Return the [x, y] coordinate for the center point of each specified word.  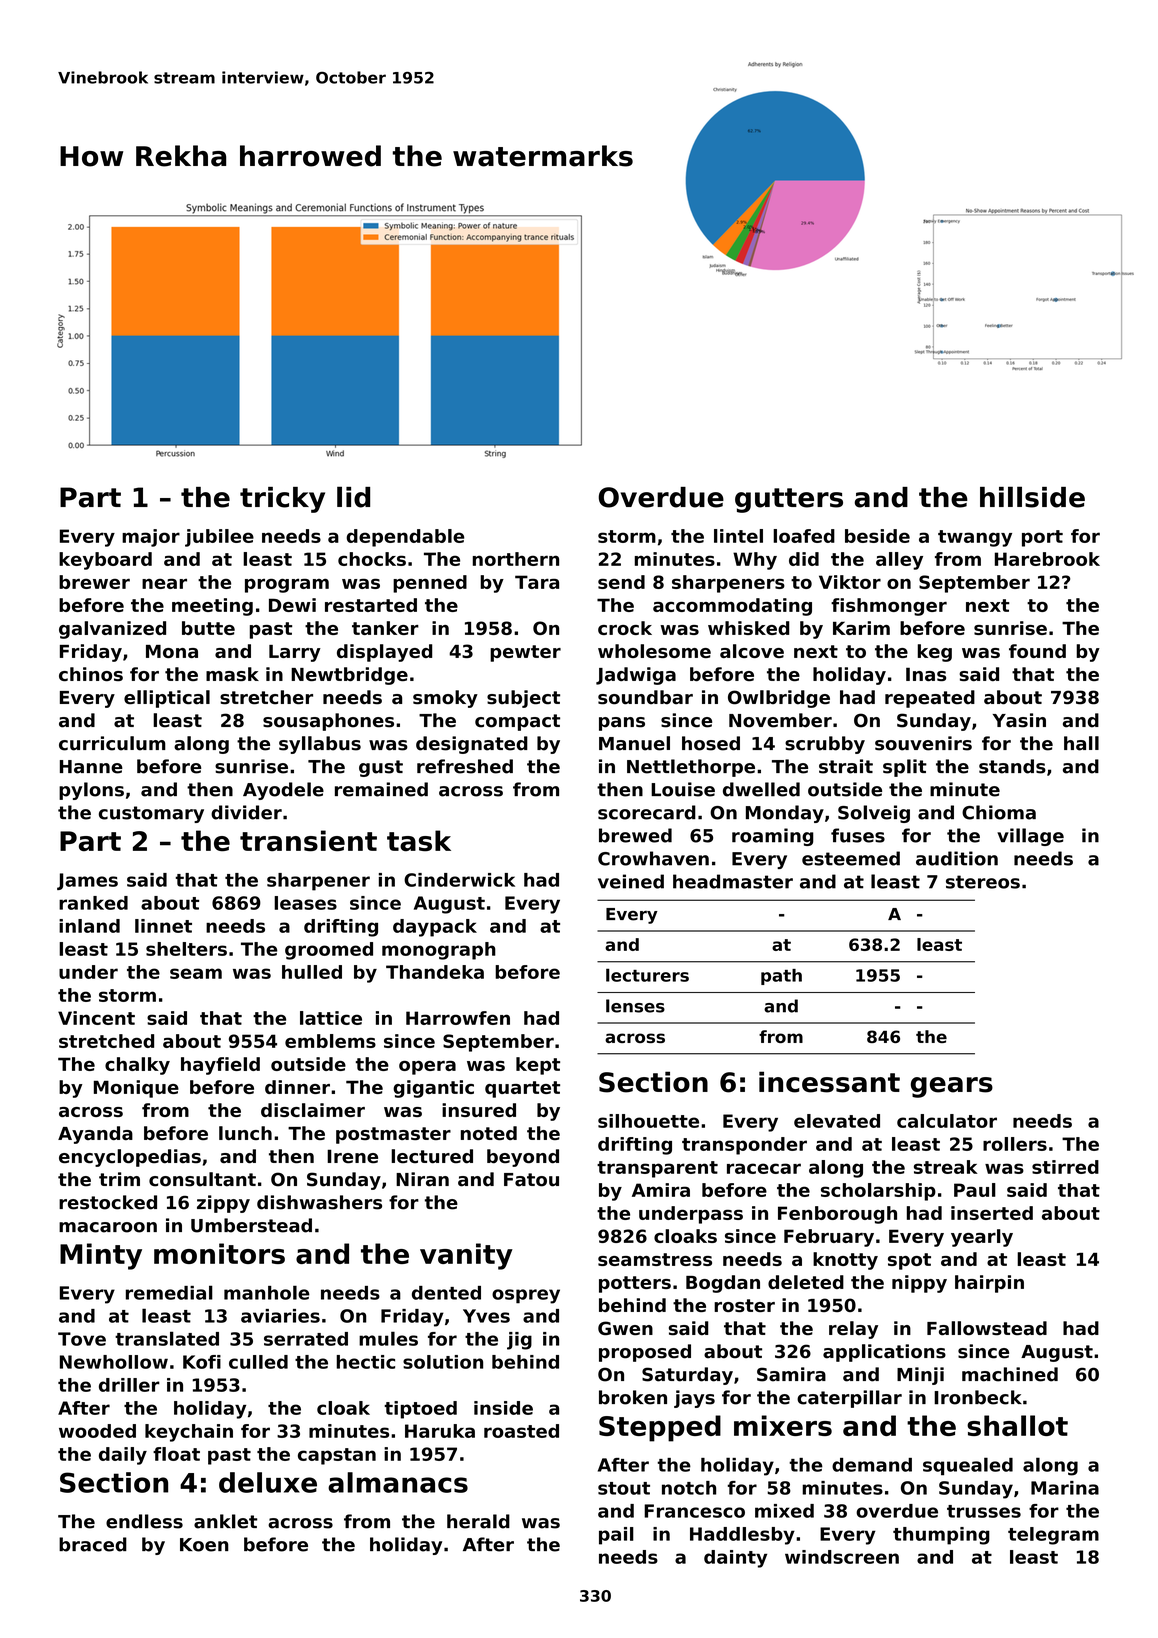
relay [853, 1330]
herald [478, 1521]
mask [232, 674]
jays [694, 1399]
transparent [657, 1169]
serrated [306, 1339]
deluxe [268, 1482]
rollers [1015, 1144]
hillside [1032, 497]
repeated [930, 699]
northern [516, 559]
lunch [245, 1133]
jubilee [219, 538]
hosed [711, 743]
